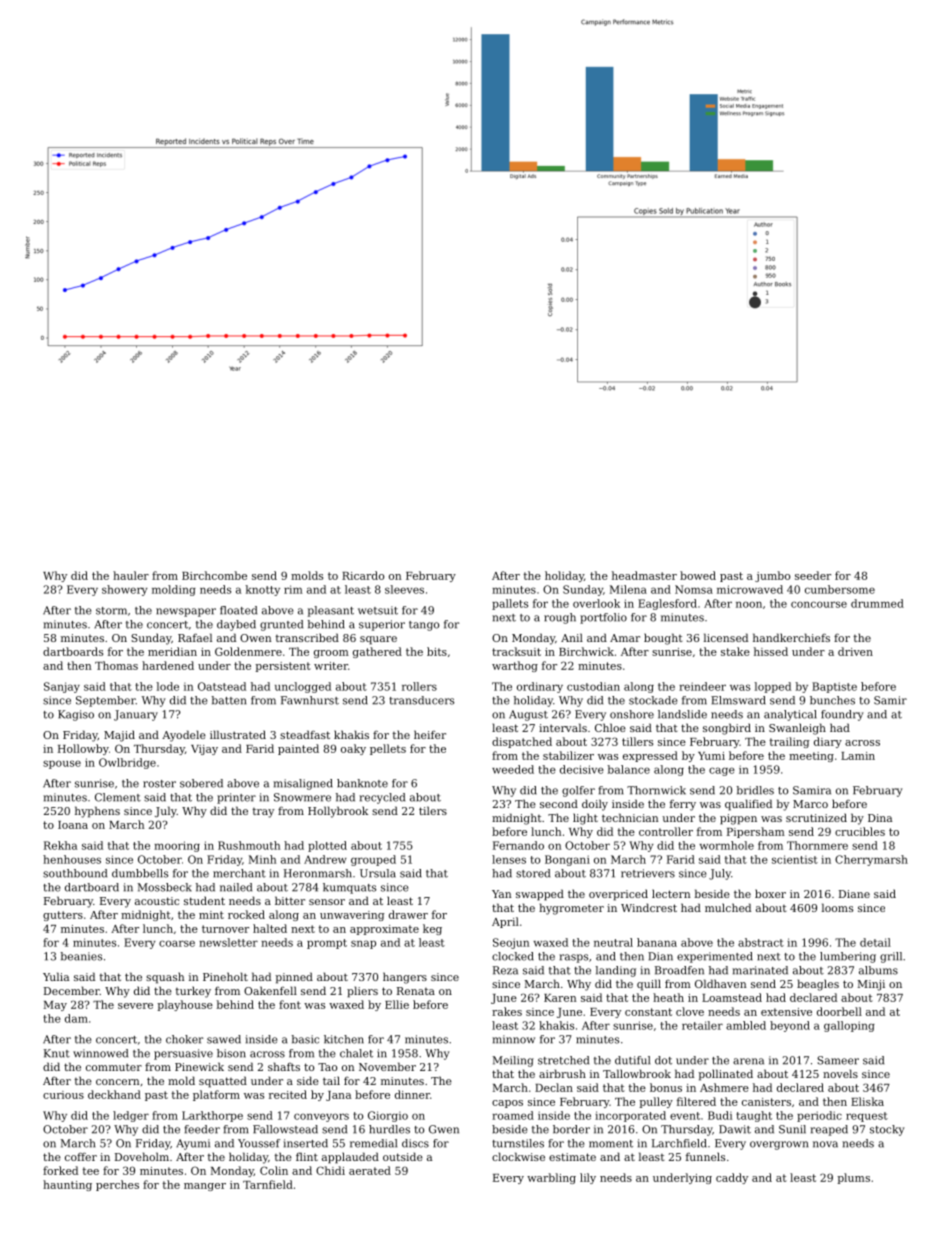 The height and width of the page is (1233, 952). What do you see at coordinates (362, 783) in the page?
I see `banknote` at bounding box center [362, 783].
